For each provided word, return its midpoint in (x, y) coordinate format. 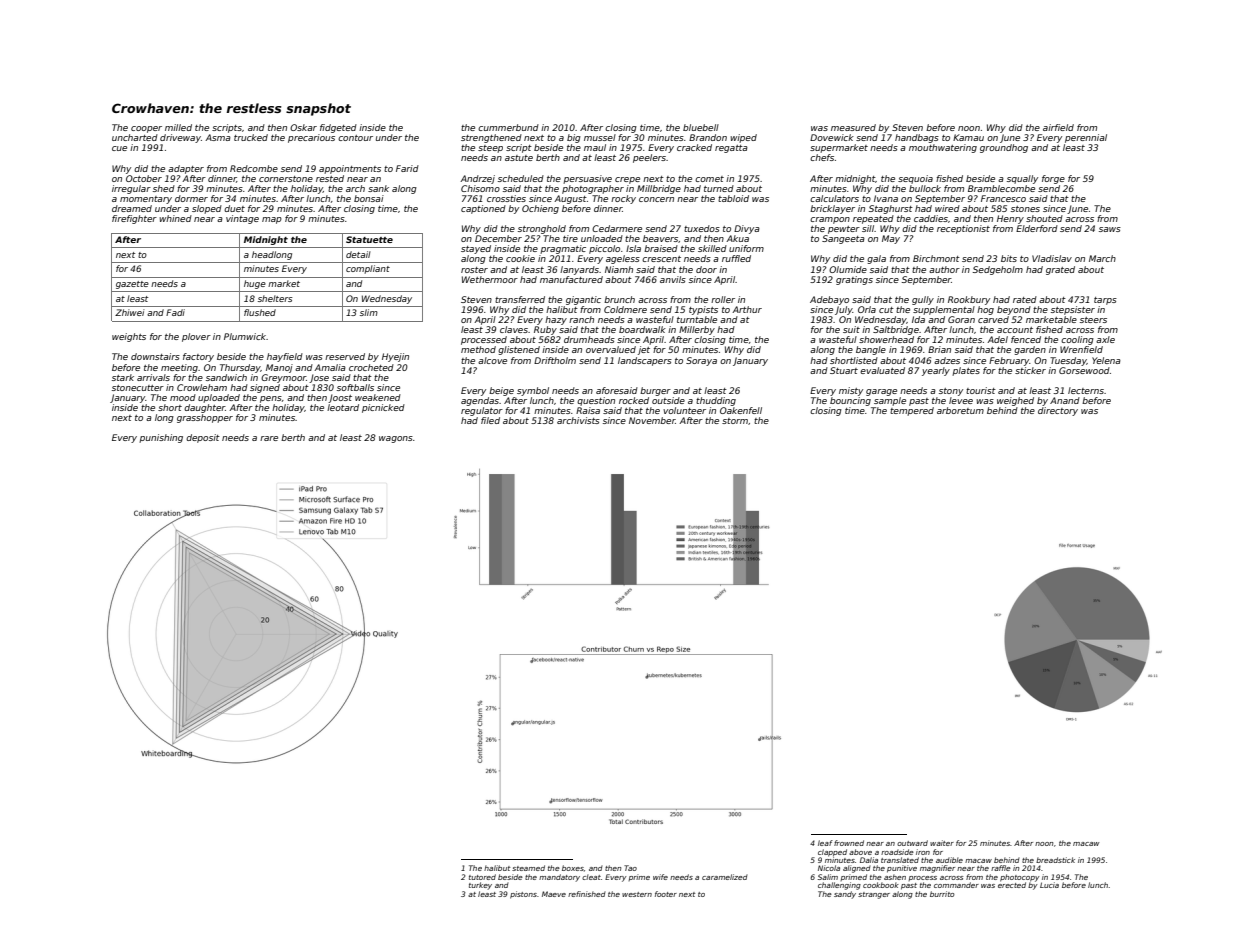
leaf (825, 843)
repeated (873, 219)
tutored (482, 877)
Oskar (303, 127)
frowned (849, 843)
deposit (203, 438)
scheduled (521, 178)
